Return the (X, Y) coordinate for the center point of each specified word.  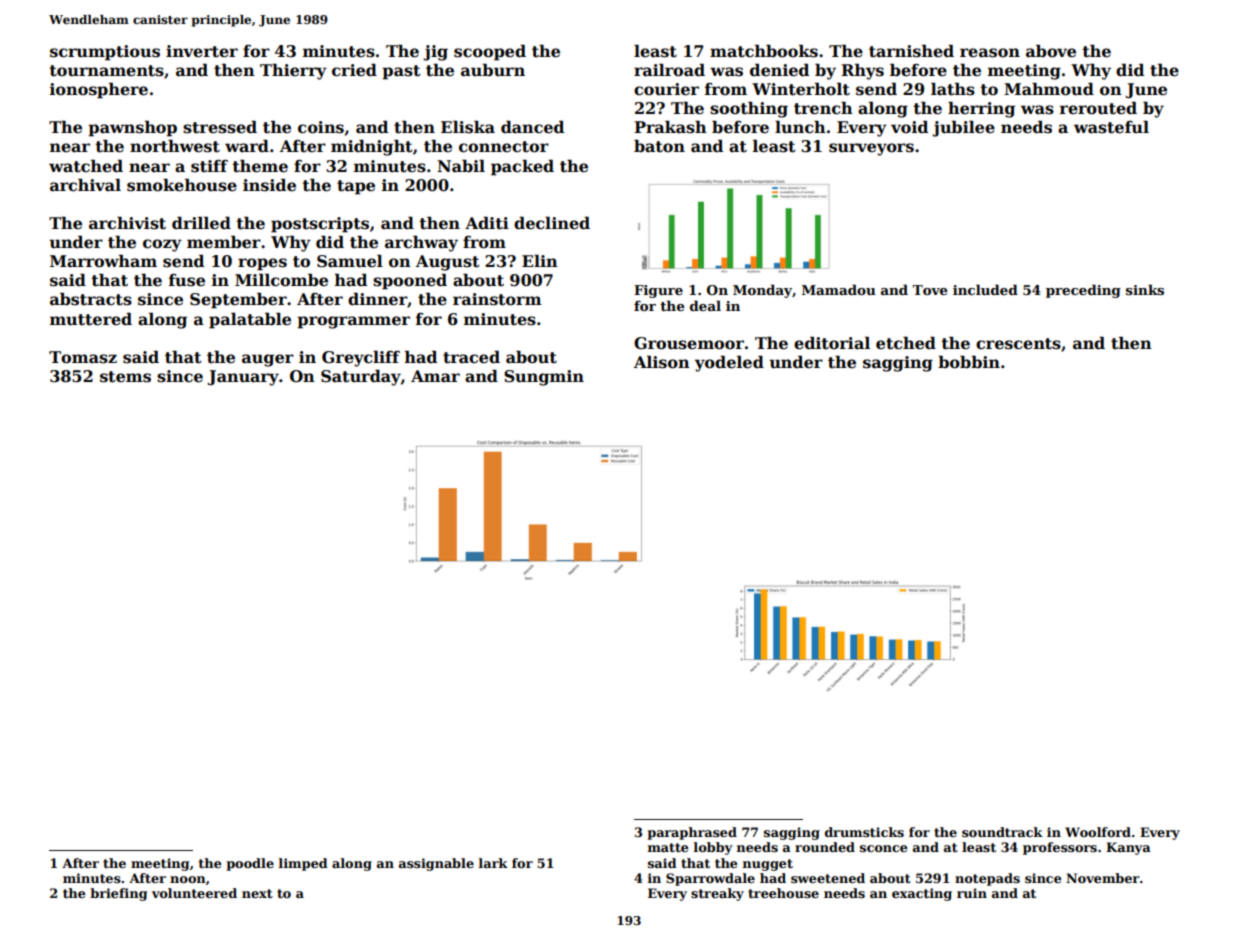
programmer (353, 322)
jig (435, 53)
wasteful (1111, 127)
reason (990, 53)
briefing (118, 894)
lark (493, 863)
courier (666, 89)
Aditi (487, 223)
